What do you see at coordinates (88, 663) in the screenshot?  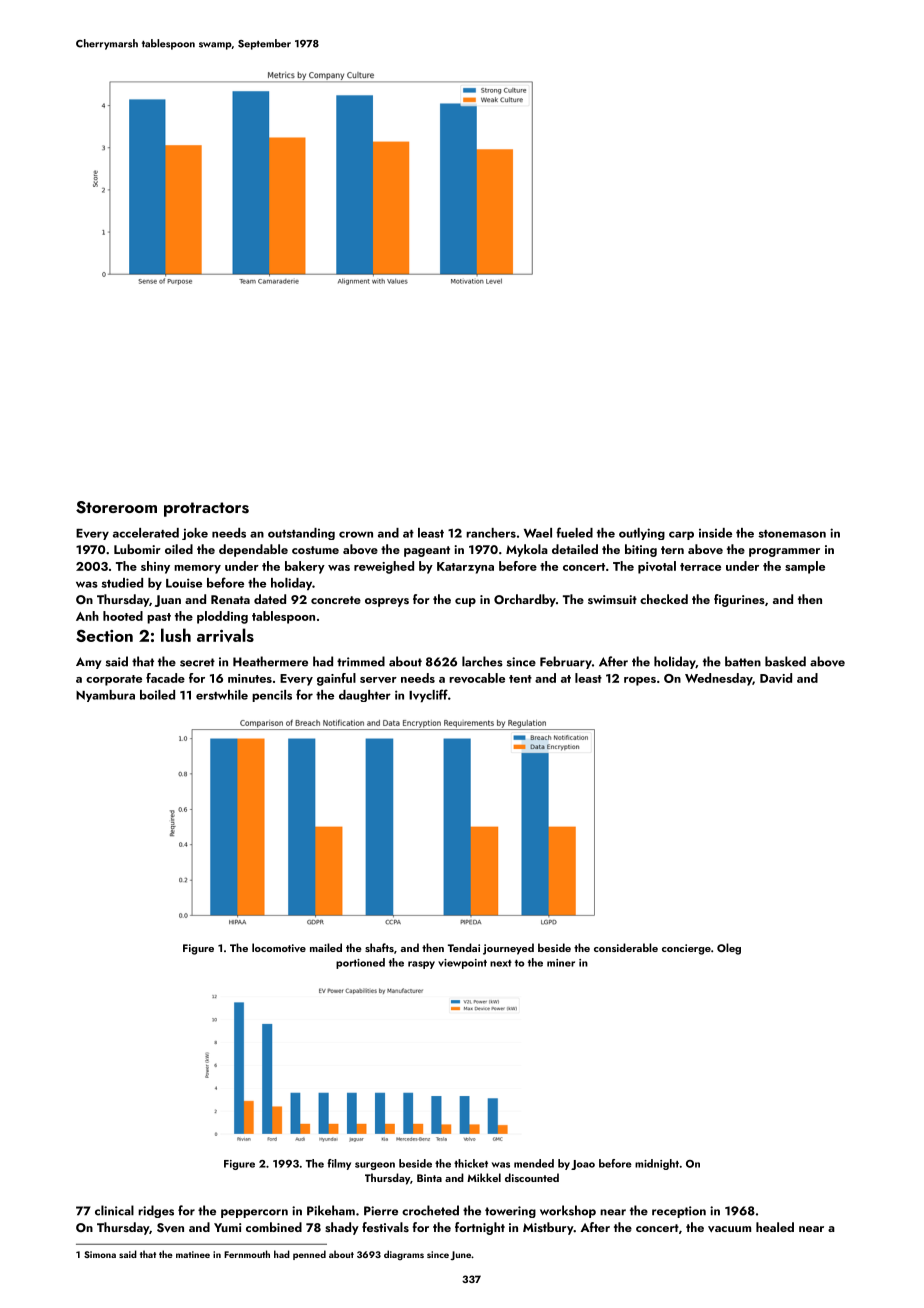 I see `Amy` at bounding box center [88, 663].
